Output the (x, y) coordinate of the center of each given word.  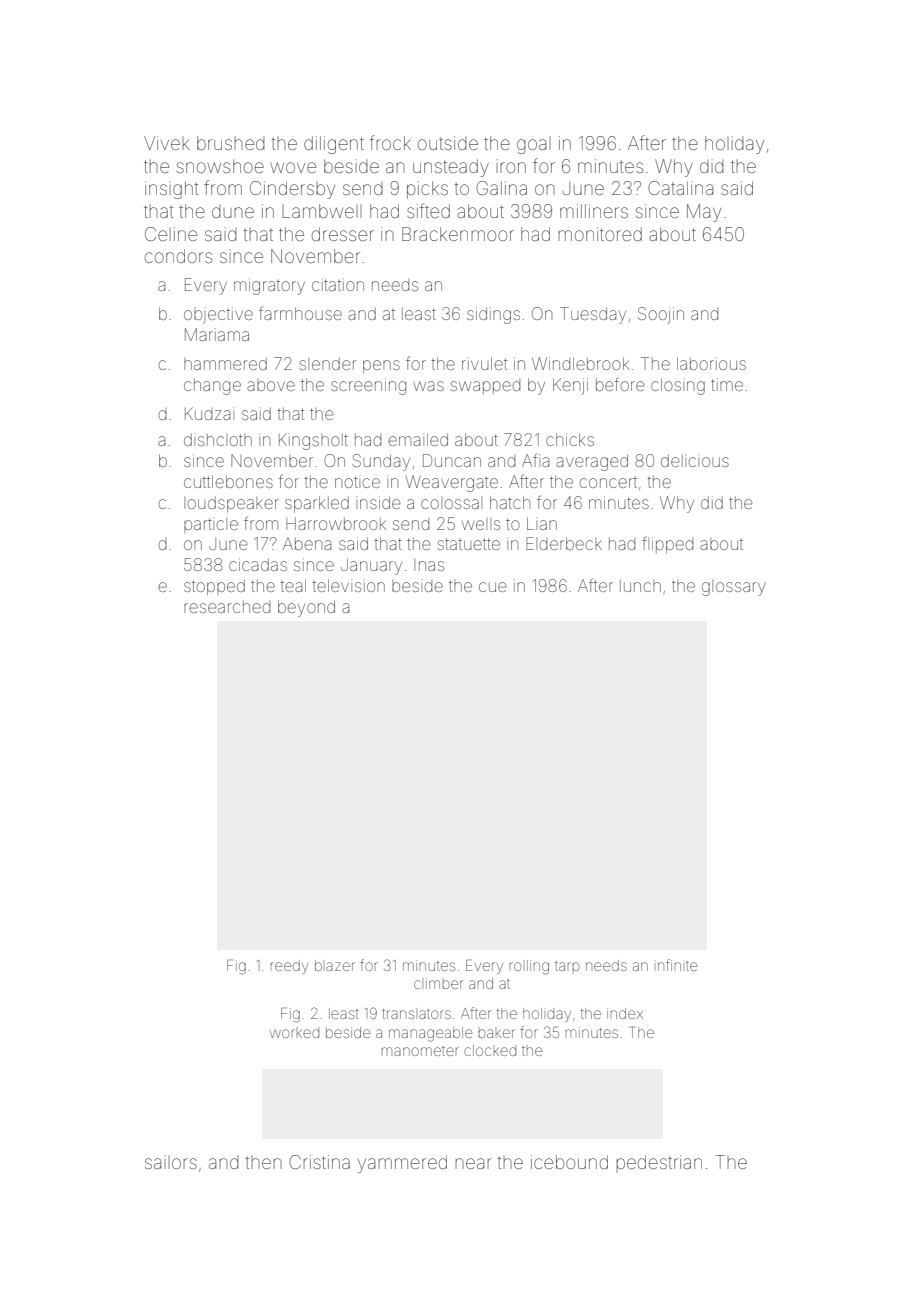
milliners (594, 211)
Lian (542, 523)
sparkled (317, 504)
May (704, 213)
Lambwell (322, 211)
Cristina (319, 1162)
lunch (640, 586)
